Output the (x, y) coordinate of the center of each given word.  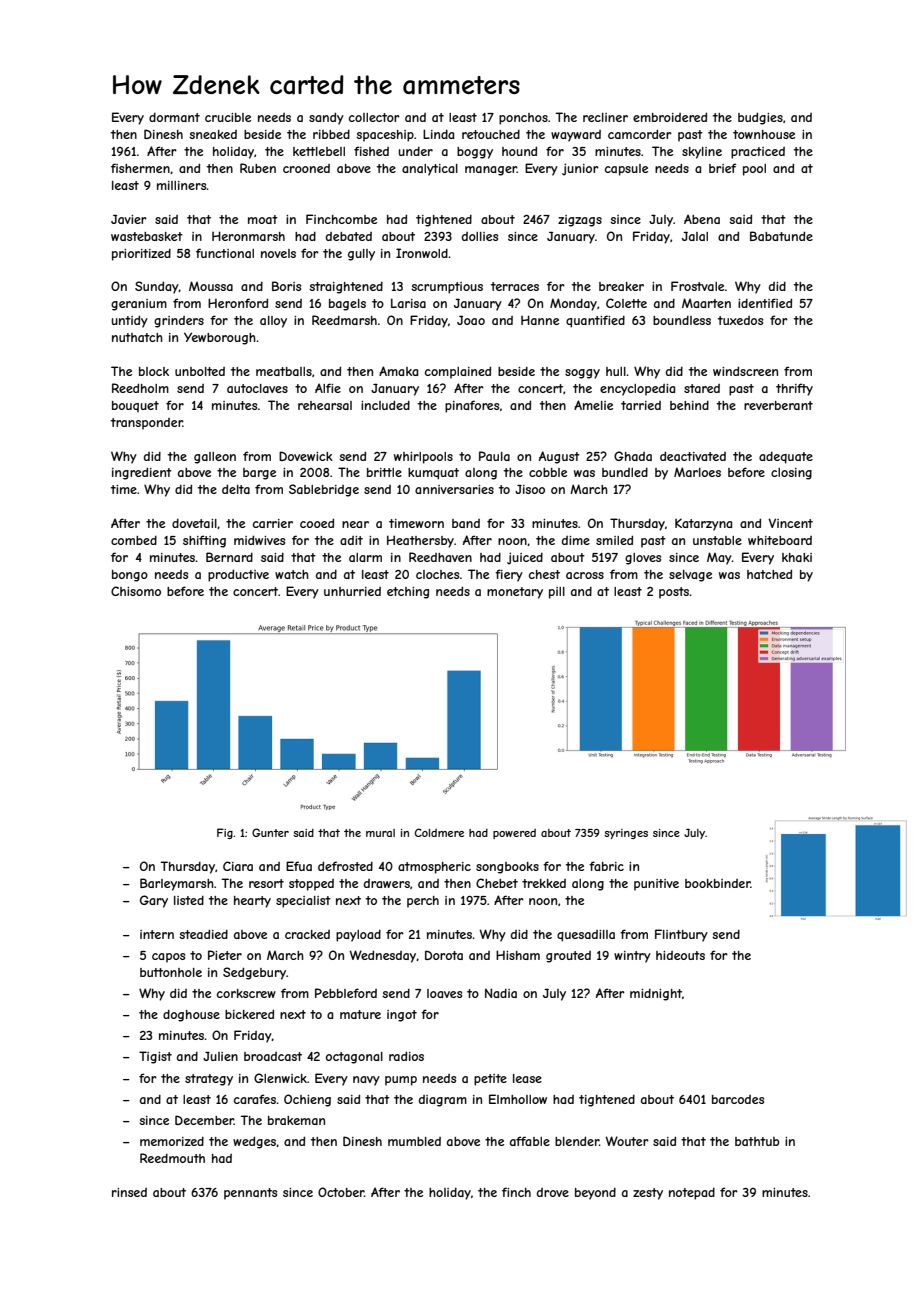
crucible (228, 117)
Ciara (238, 866)
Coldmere (439, 832)
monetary (515, 593)
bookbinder (718, 883)
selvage (690, 576)
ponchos (523, 119)
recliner (605, 117)
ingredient (142, 473)
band (466, 523)
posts (674, 593)
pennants (250, 1194)
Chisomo (136, 591)
